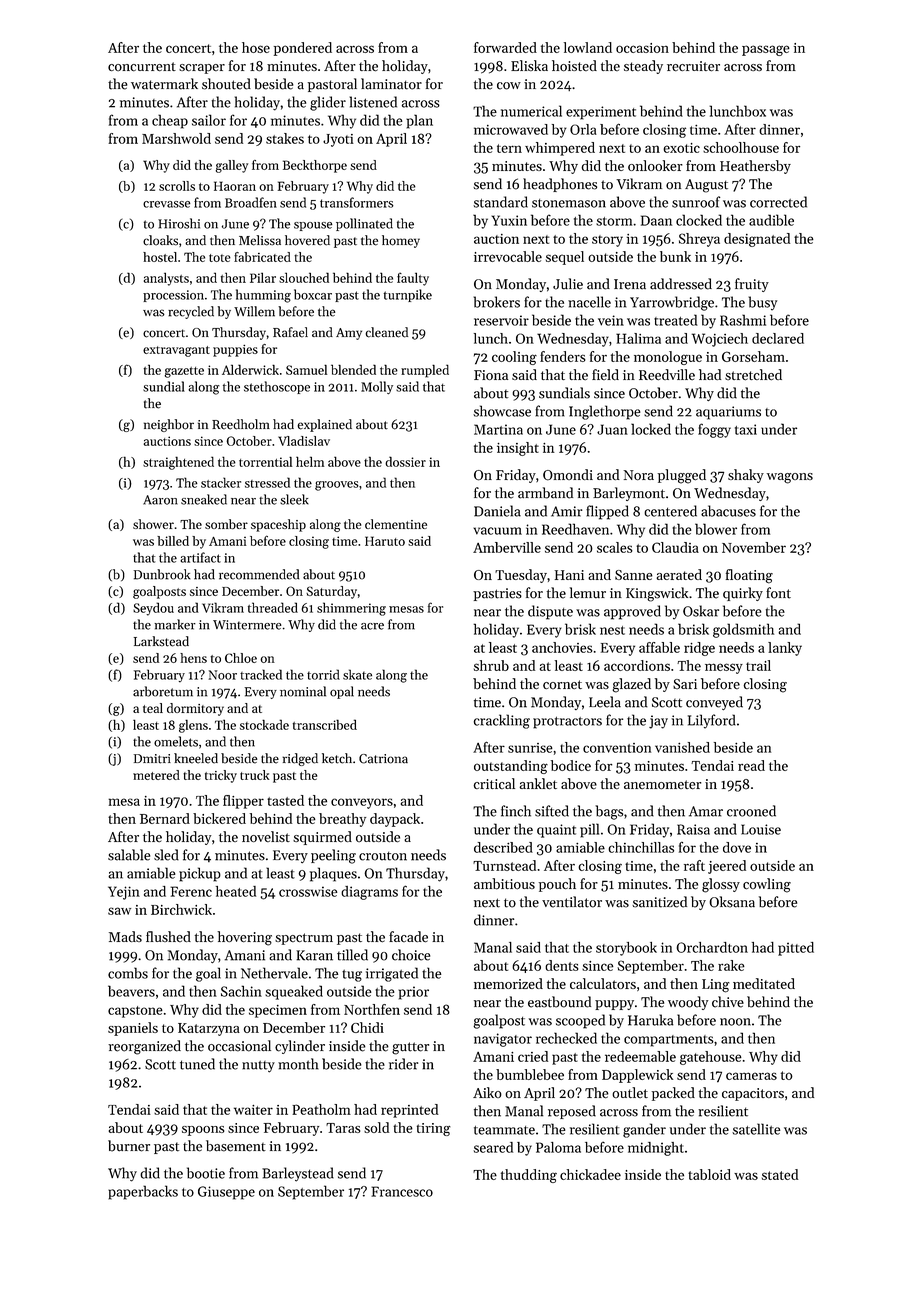  What do you see at coordinates (160, 500) in the image?
I see `Aaron` at bounding box center [160, 500].
